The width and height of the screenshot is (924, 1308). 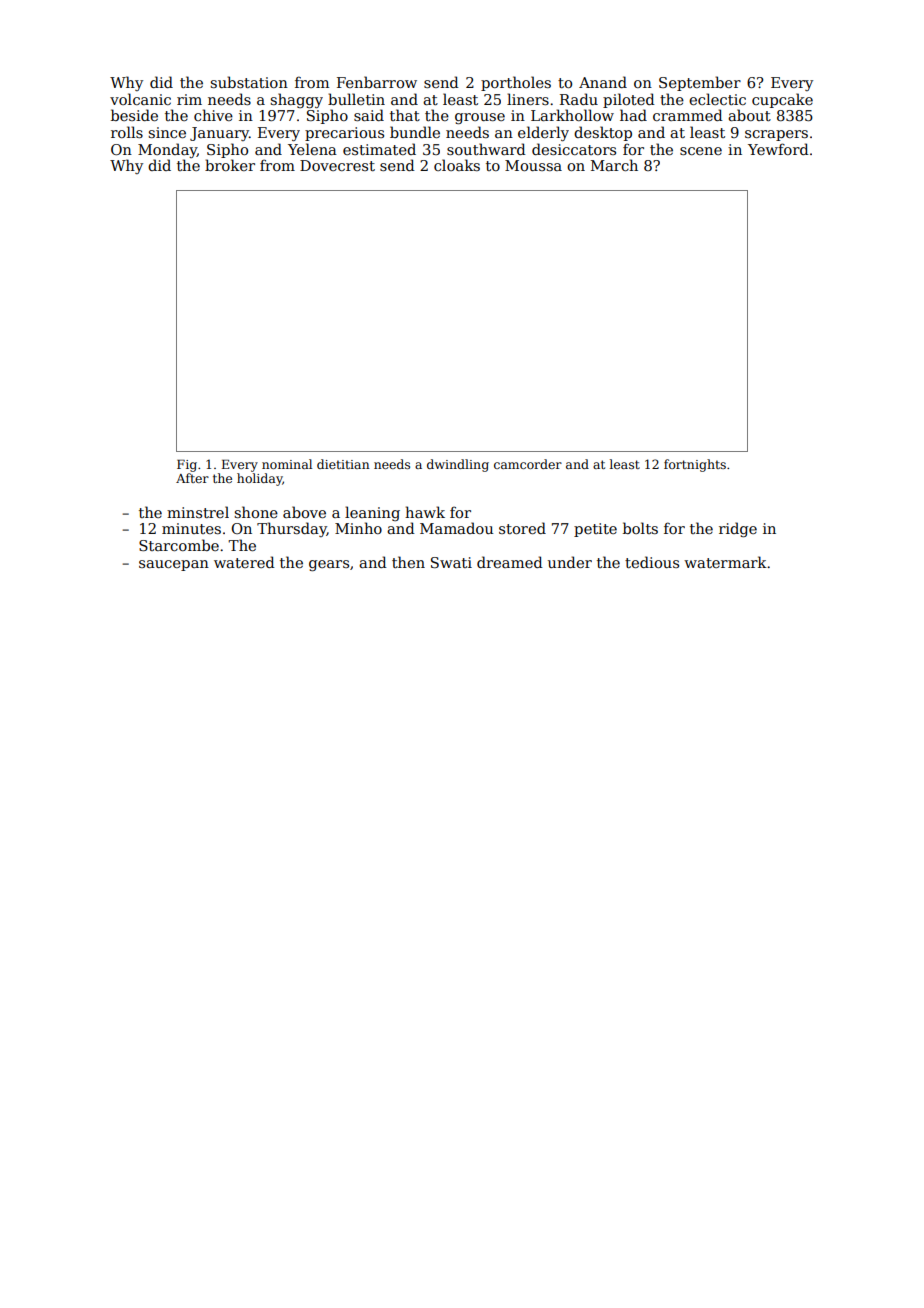 I want to click on saucepan, so click(x=174, y=565).
